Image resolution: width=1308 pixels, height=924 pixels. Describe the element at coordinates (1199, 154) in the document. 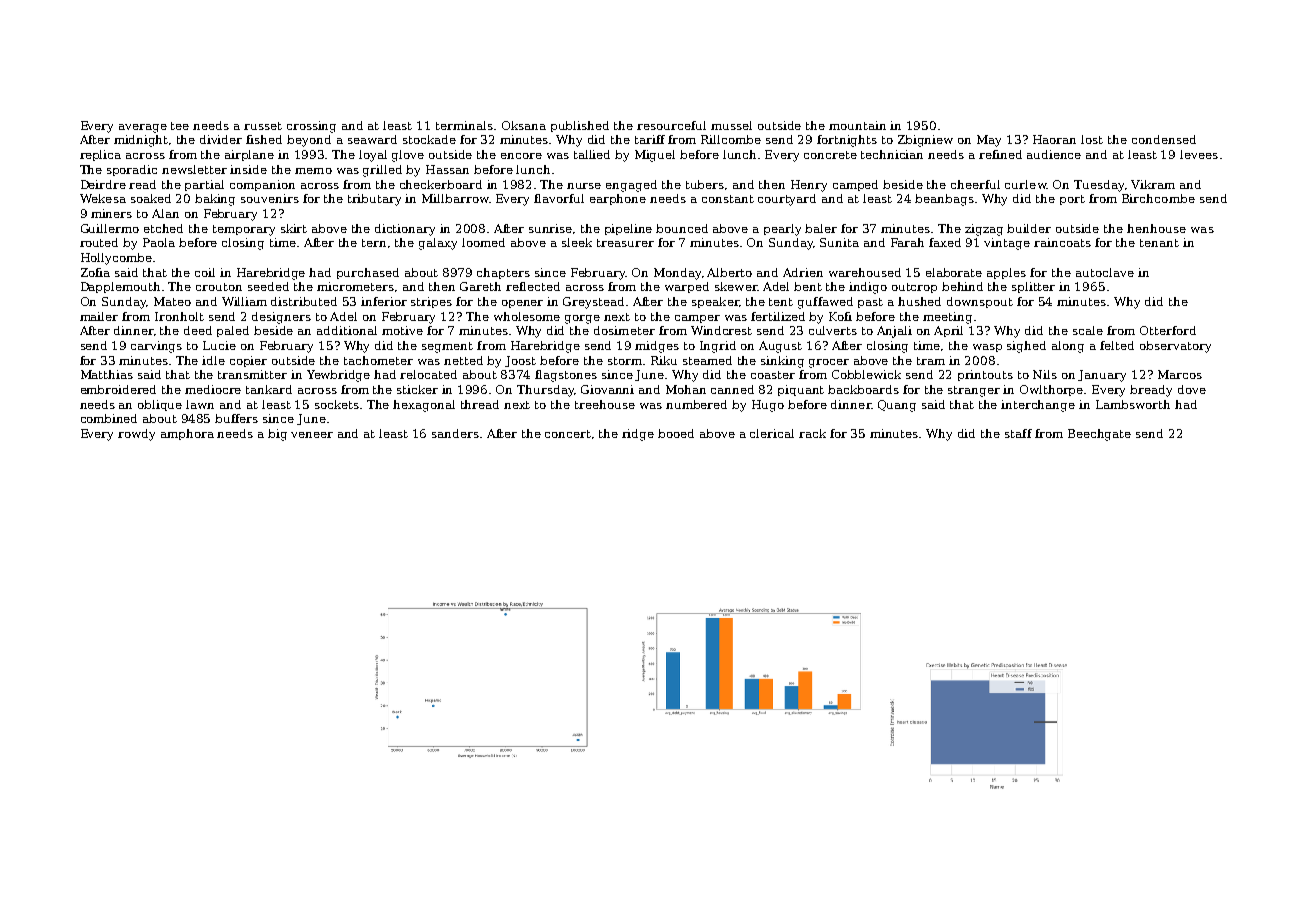

I see `levees` at that location.
